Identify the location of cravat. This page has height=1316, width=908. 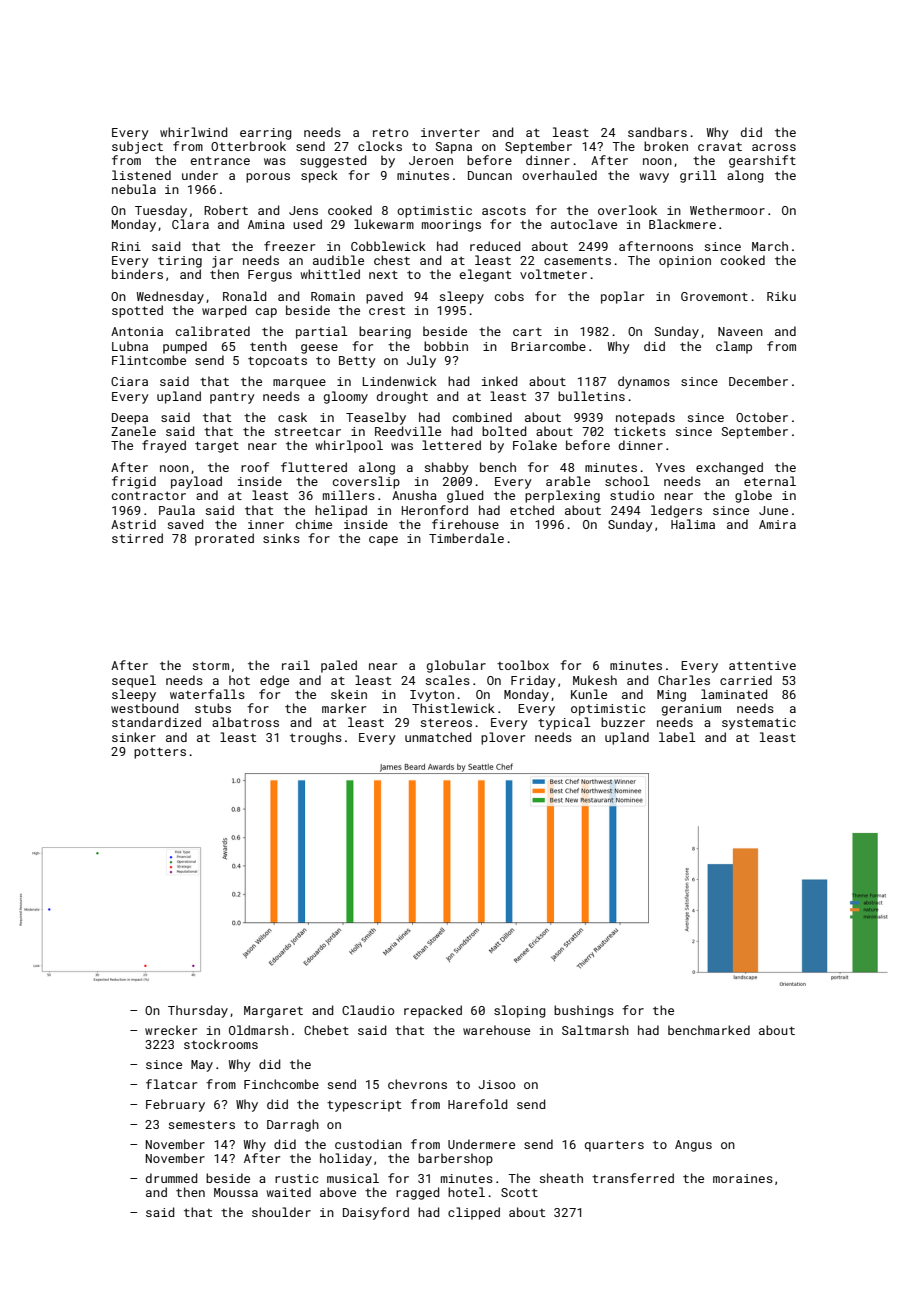
(720, 146).
